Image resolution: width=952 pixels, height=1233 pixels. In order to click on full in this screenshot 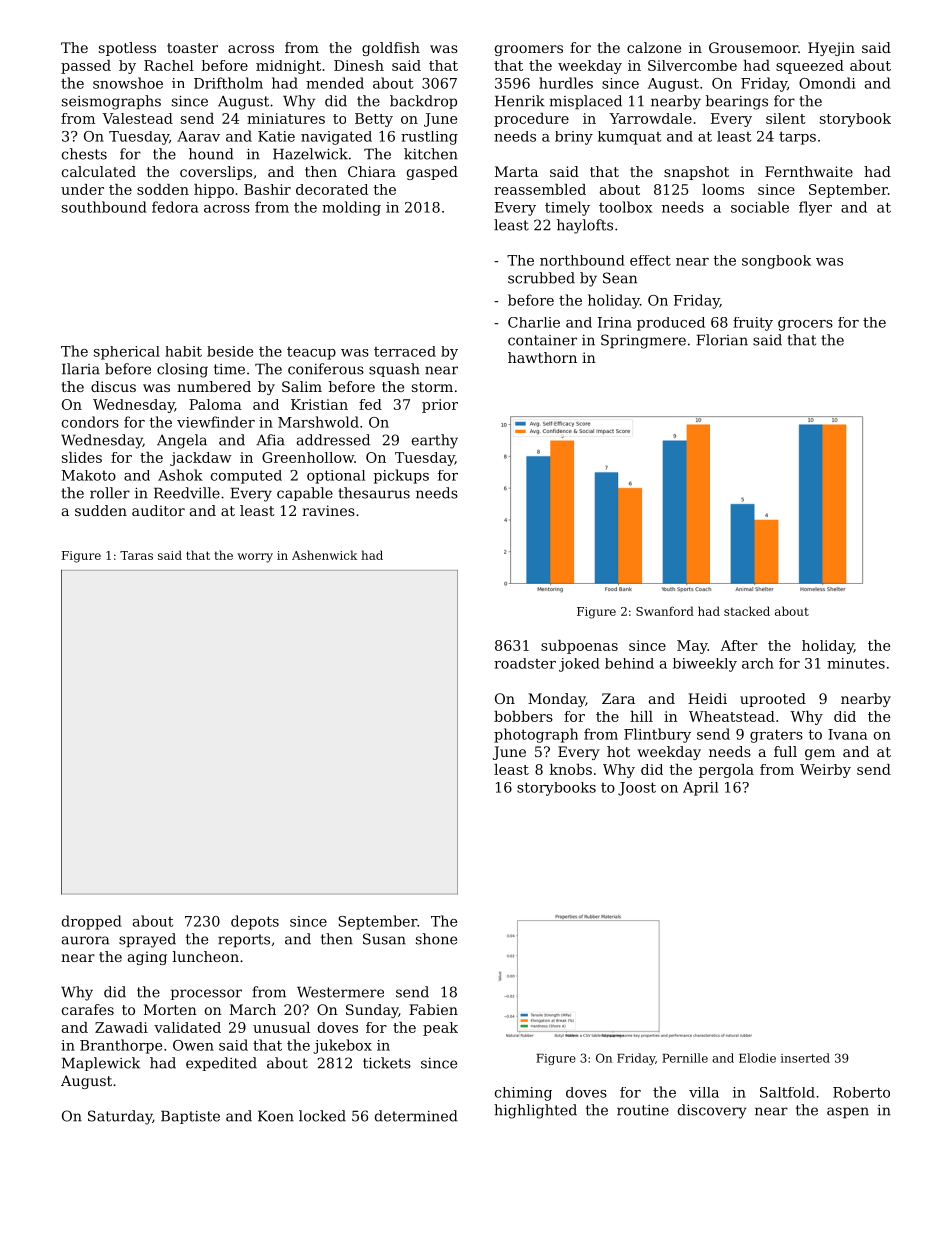, I will do `click(785, 751)`.
